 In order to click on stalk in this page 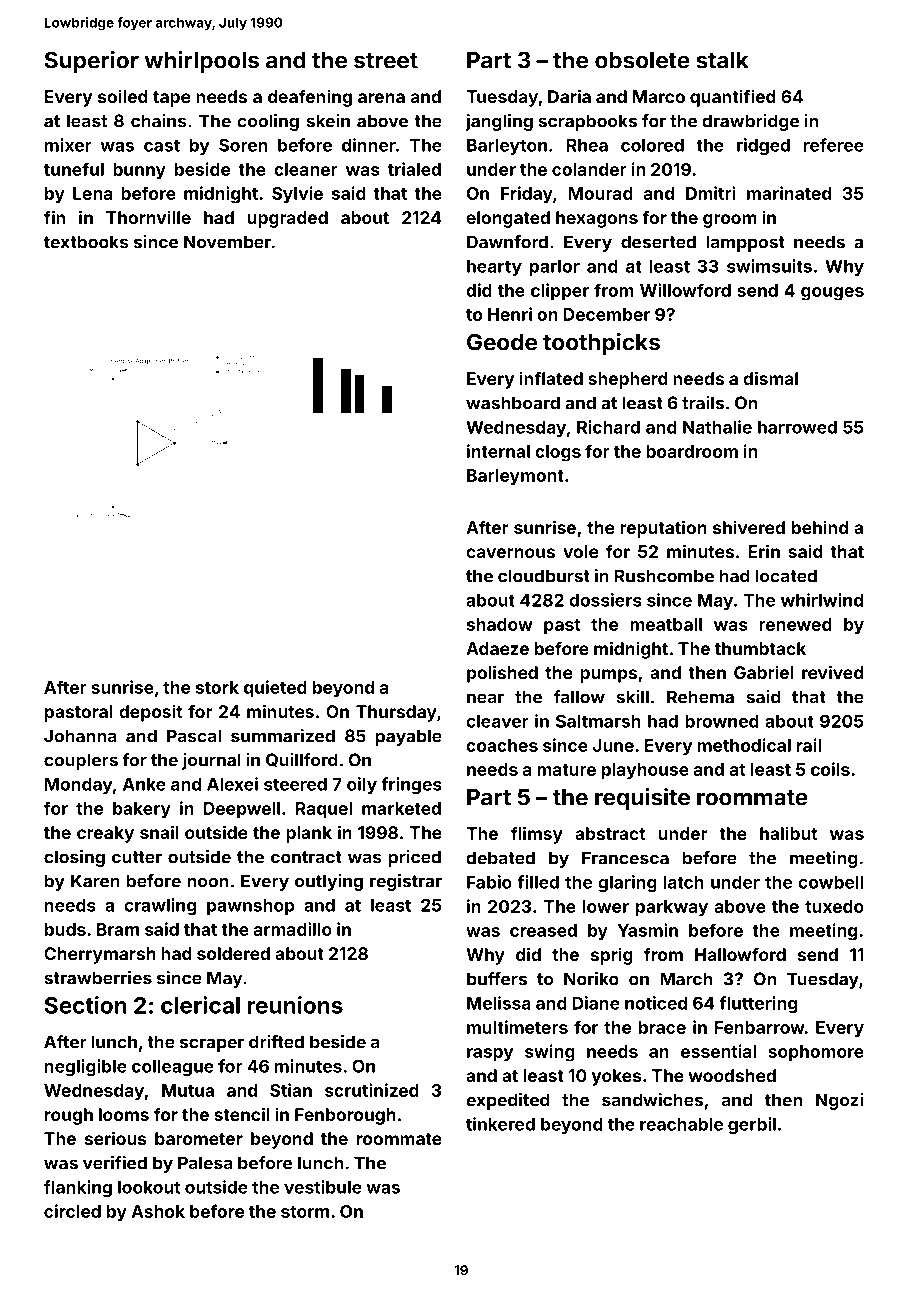, I will do `click(722, 60)`.
